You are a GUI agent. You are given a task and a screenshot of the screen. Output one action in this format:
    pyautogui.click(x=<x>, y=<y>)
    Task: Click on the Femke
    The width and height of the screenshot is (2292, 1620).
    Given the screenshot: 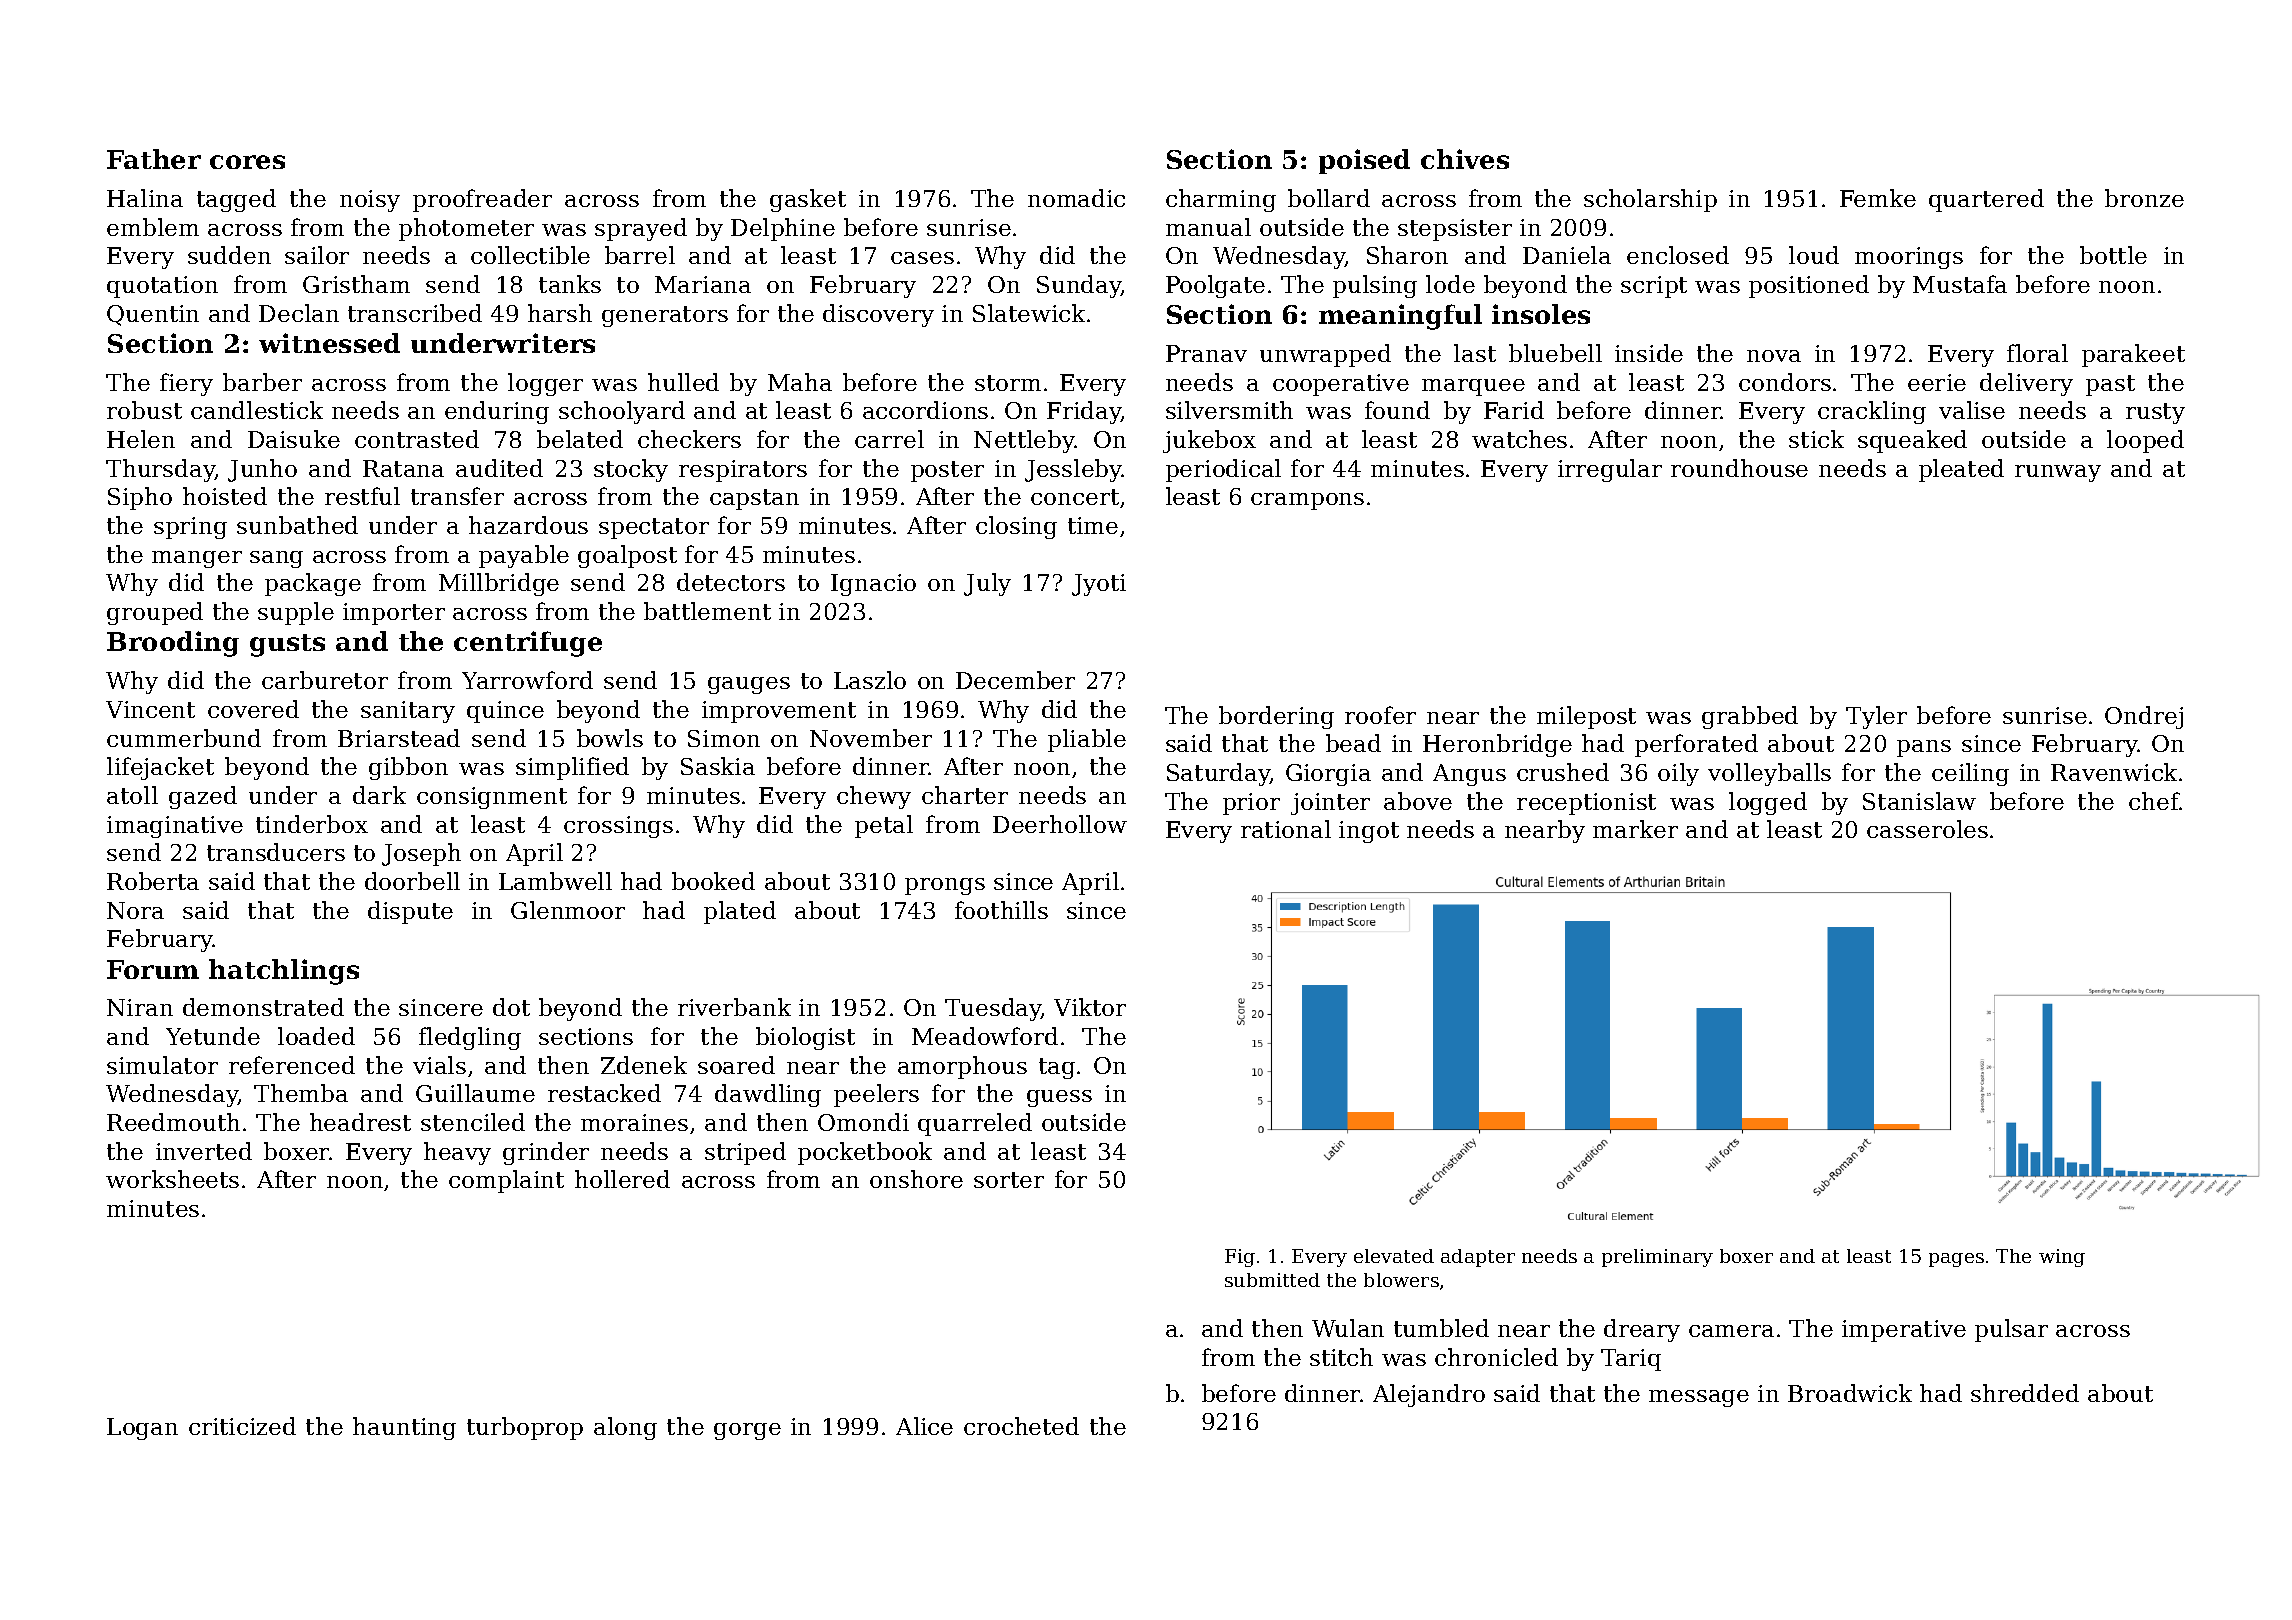 What is the action you would take?
    pyautogui.click(x=1878, y=198)
